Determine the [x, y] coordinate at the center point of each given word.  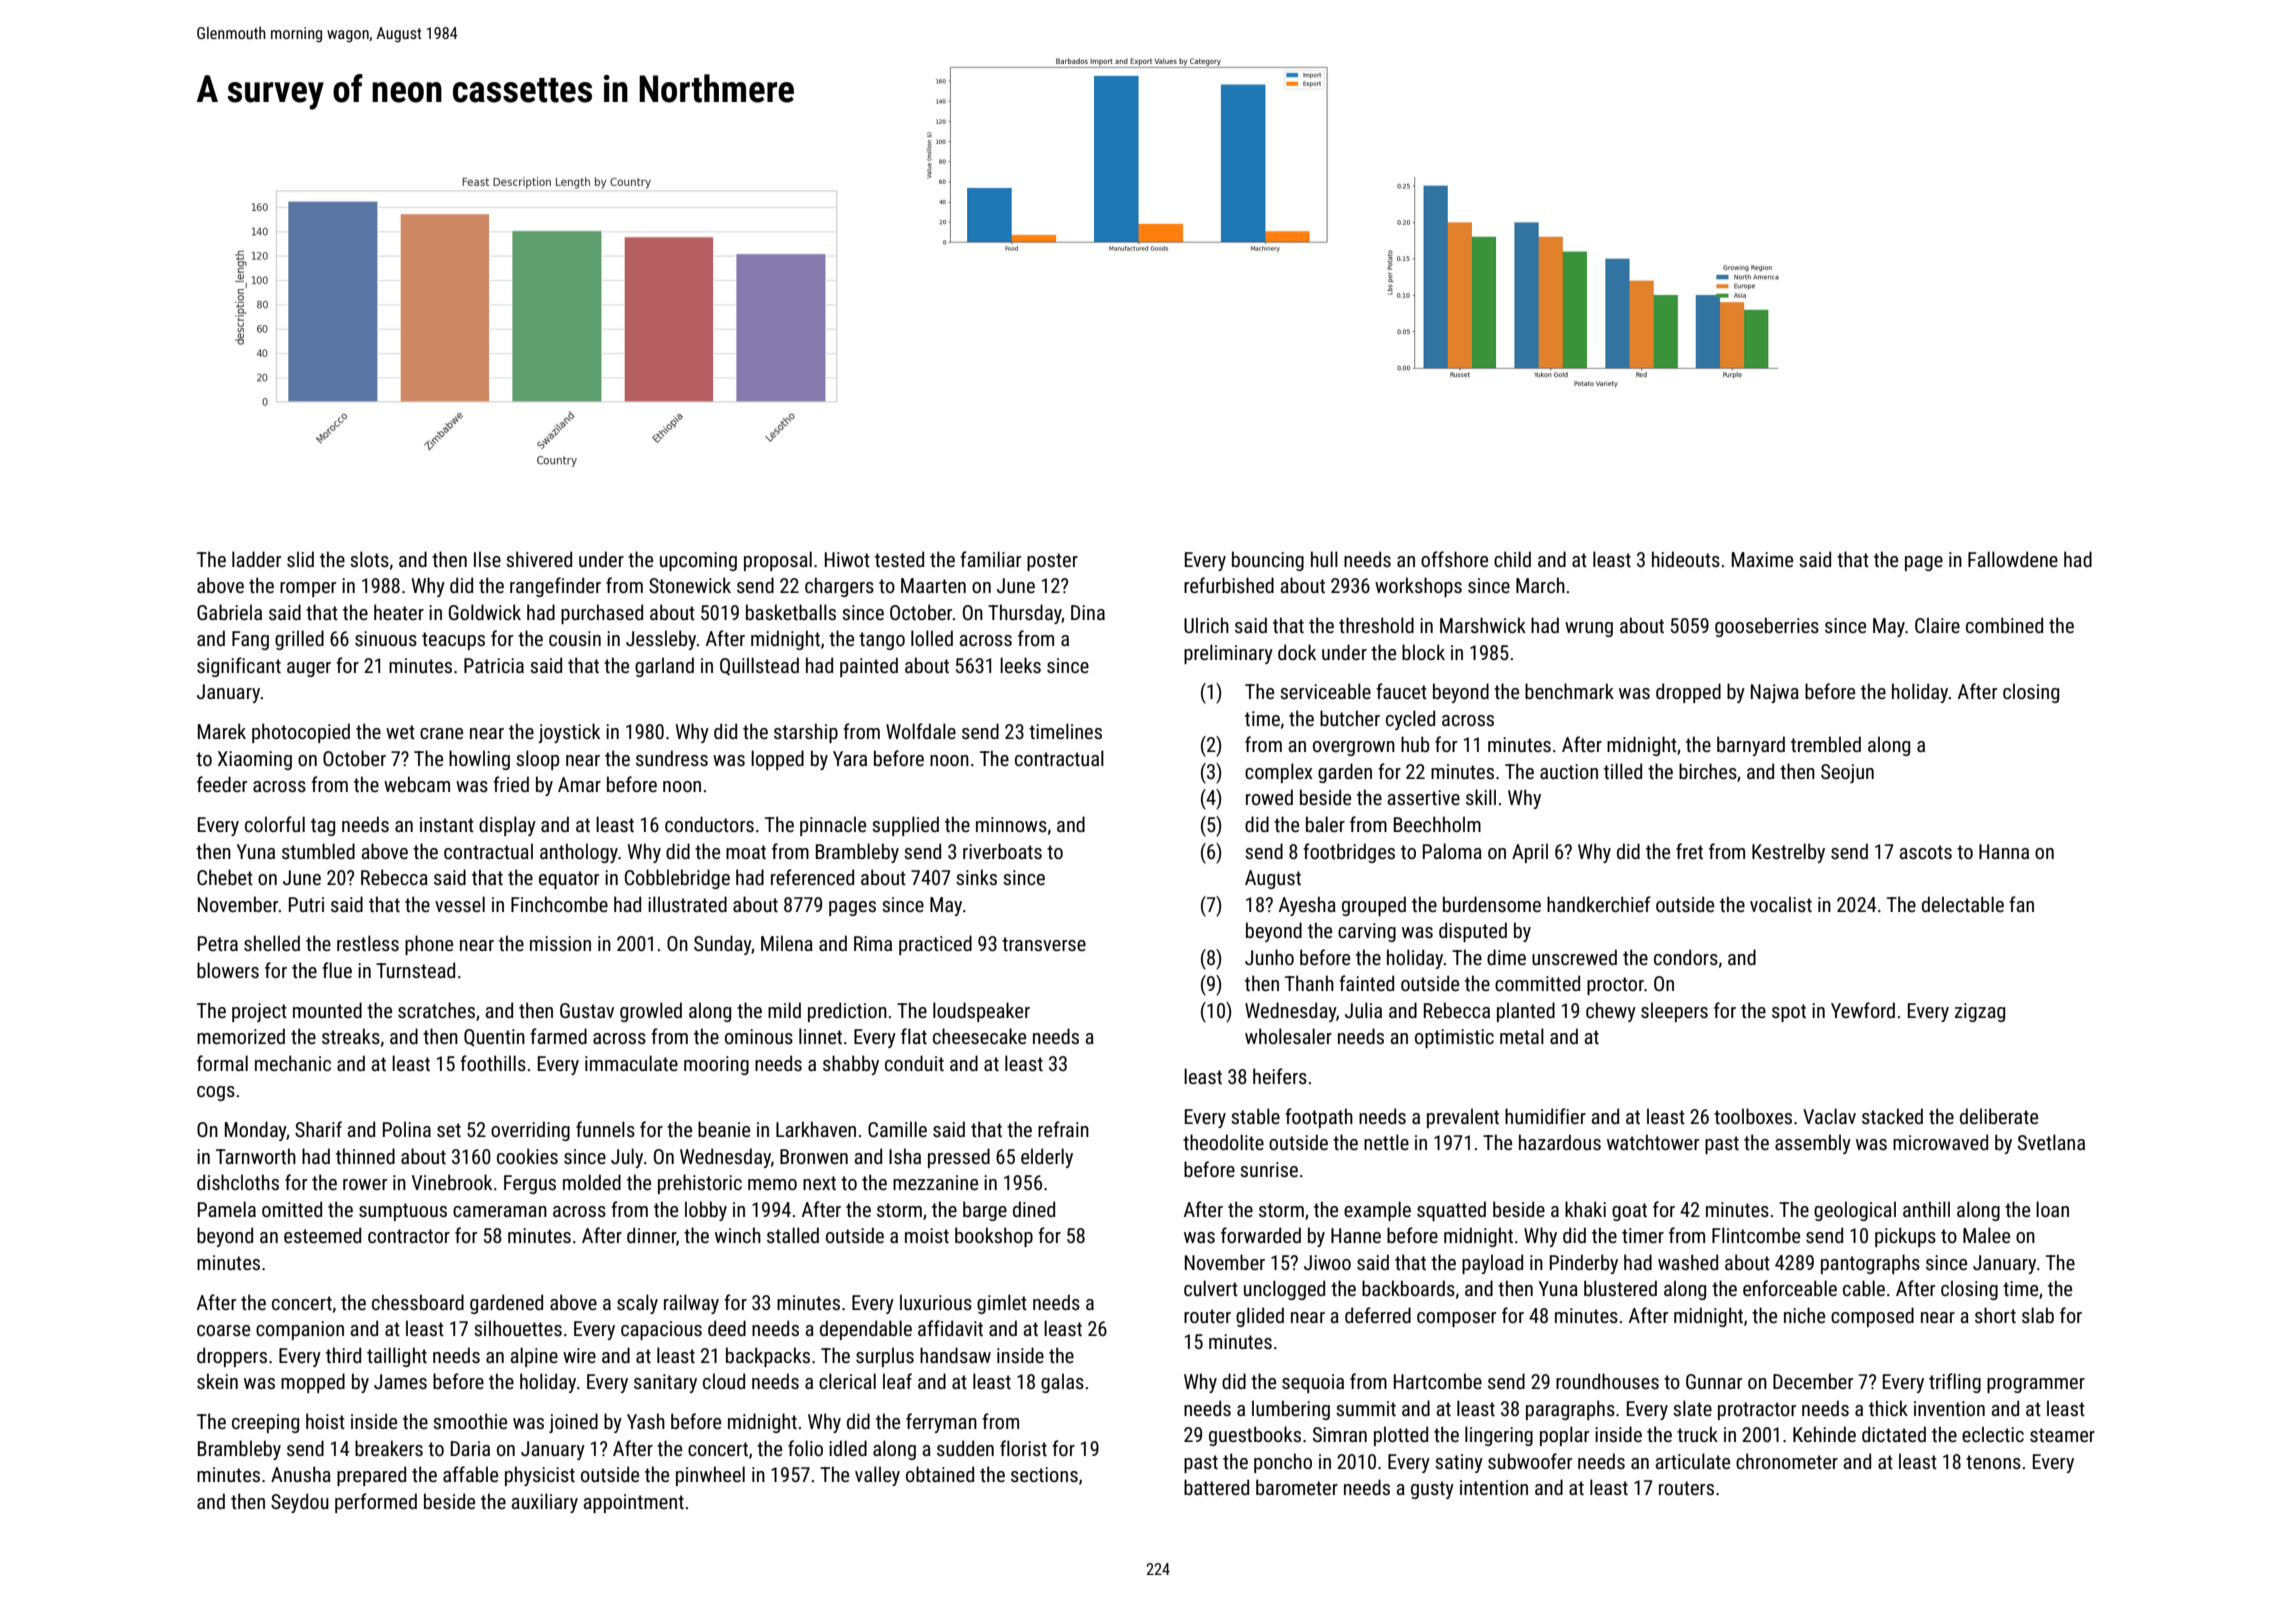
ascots [1925, 852]
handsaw [955, 1355]
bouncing [1268, 561]
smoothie [470, 1421]
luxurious [936, 1302]
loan [2052, 1209]
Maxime [1762, 559]
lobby [706, 1211]
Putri [306, 904]
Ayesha [1307, 906]
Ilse [487, 559]
